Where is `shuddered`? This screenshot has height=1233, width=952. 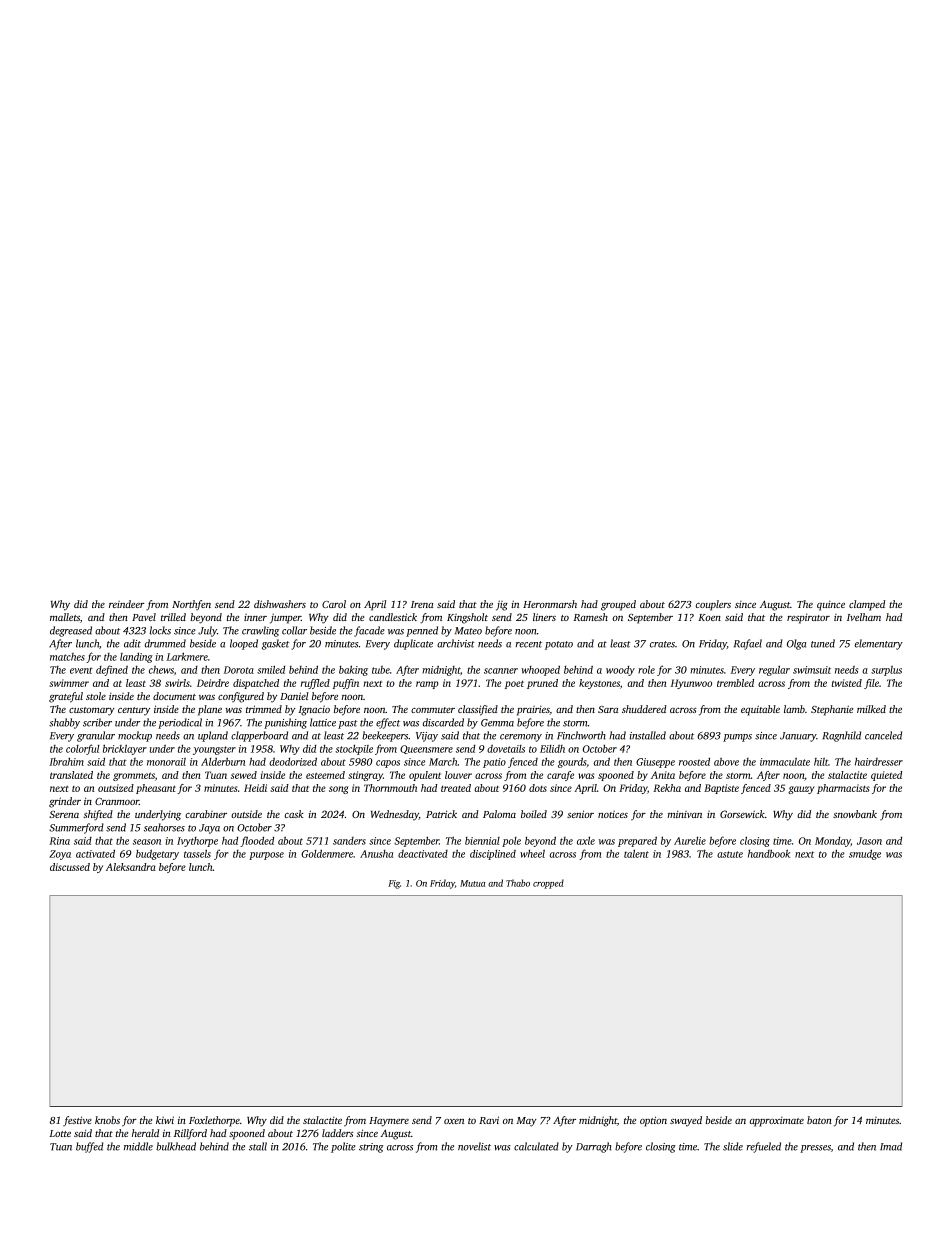
shuddered is located at coordinates (644, 709).
